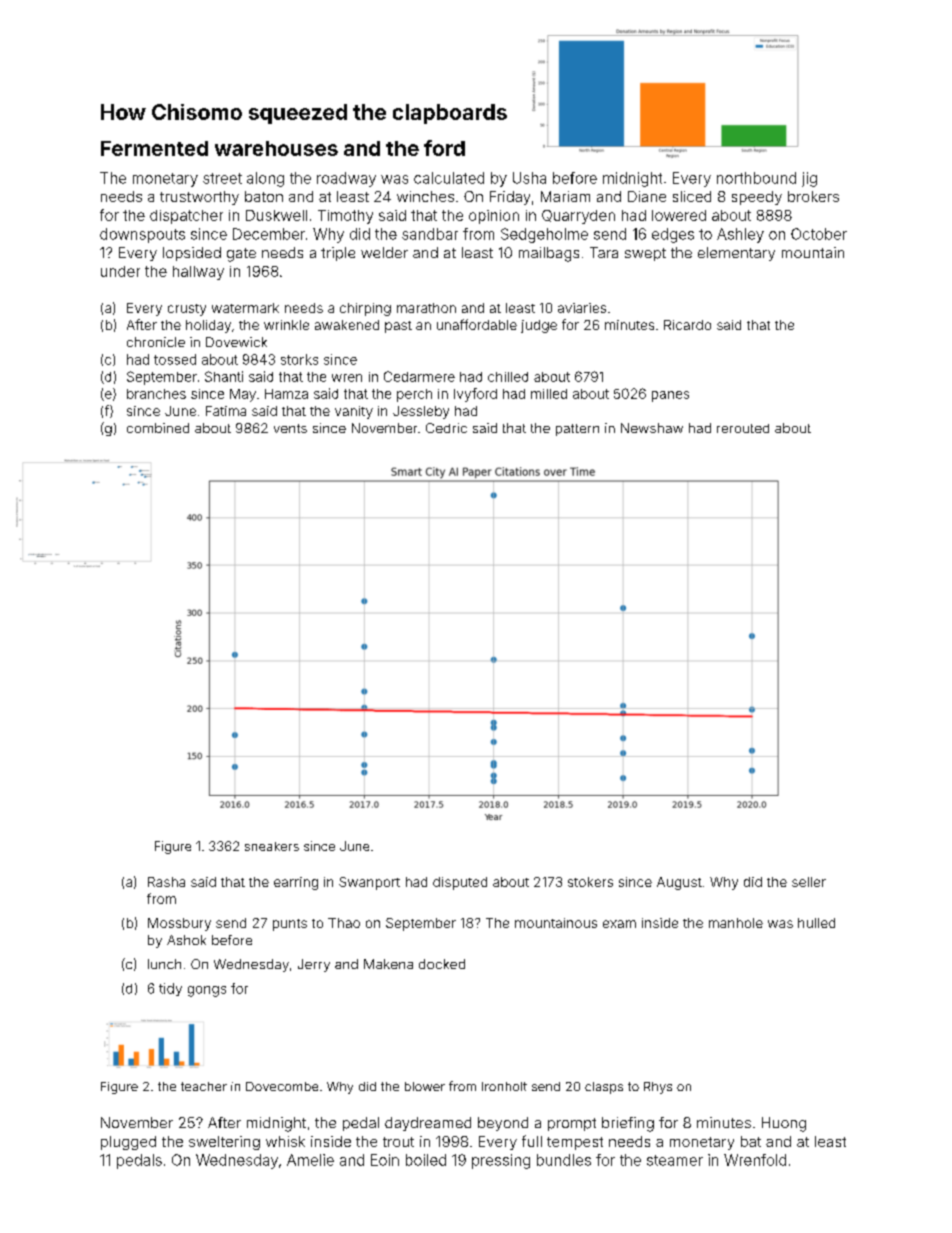 The height and width of the page is (1233, 952). I want to click on jig, so click(809, 179).
